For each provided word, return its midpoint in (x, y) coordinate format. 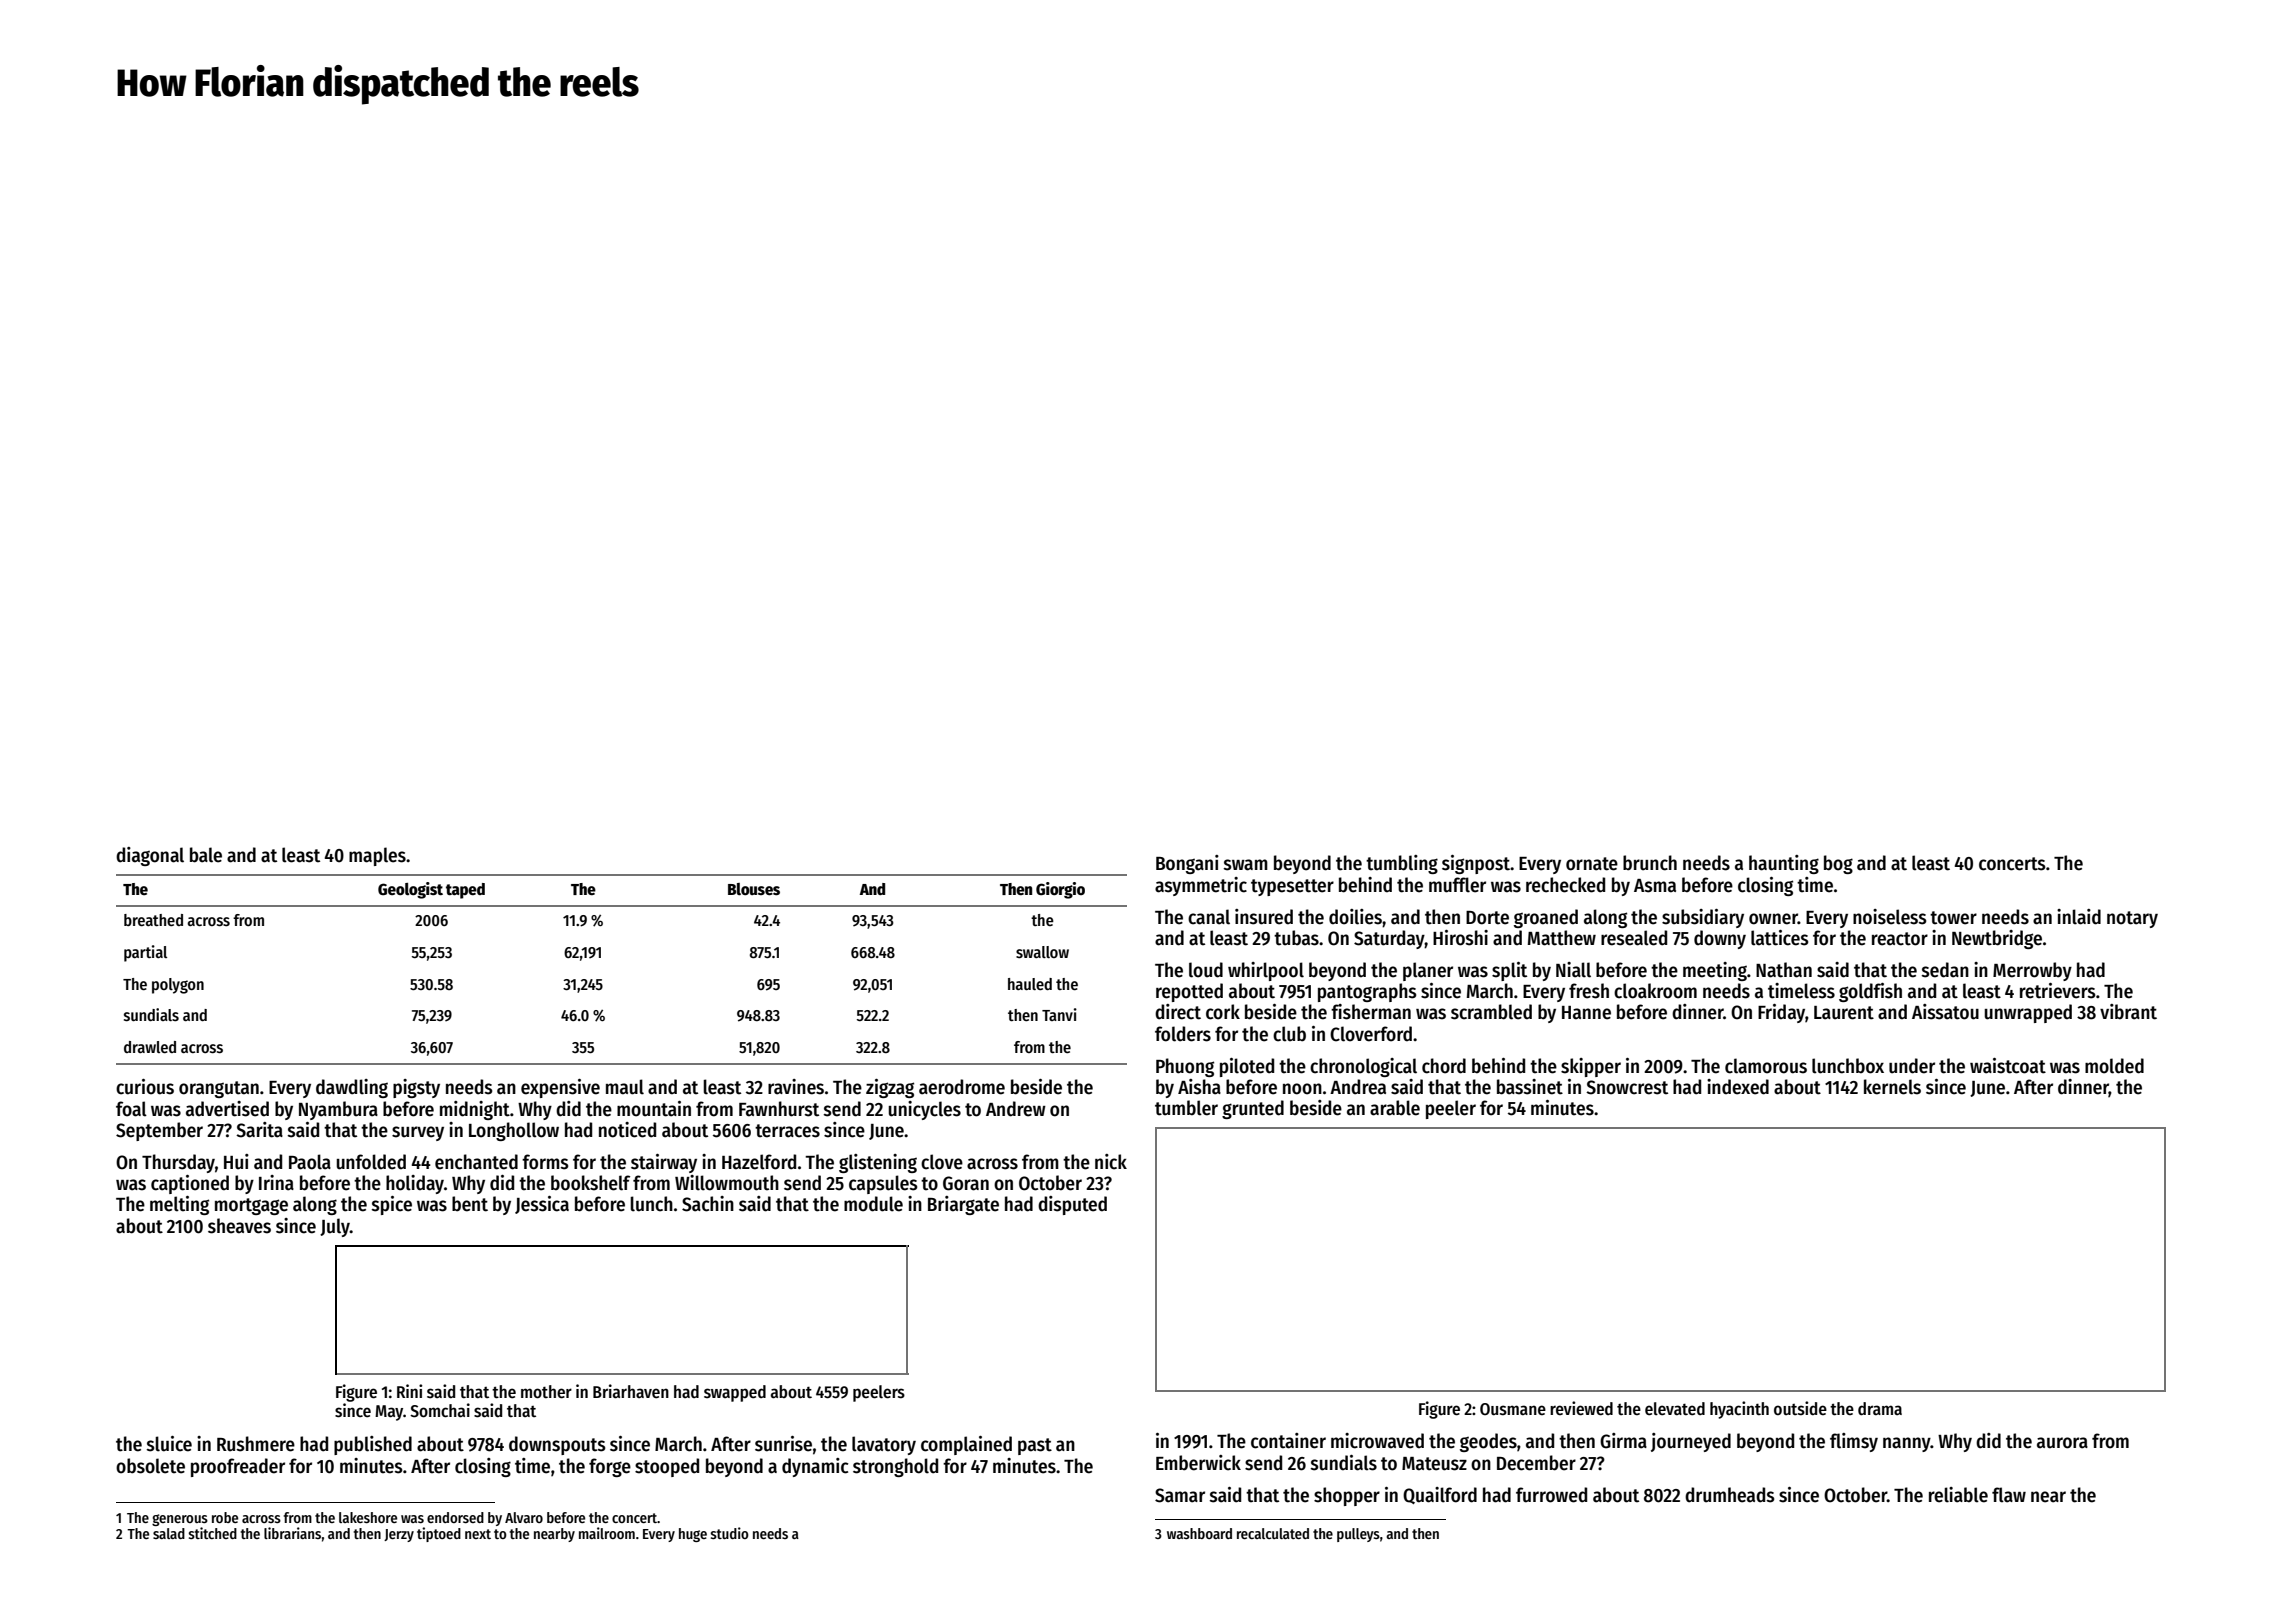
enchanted (476, 1162)
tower (1953, 918)
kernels (1892, 1087)
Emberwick (1198, 1463)
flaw (2009, 1495)
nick (1111, 1162)
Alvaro (524, 1517)
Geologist (410, 890)
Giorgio (1060, 890)
